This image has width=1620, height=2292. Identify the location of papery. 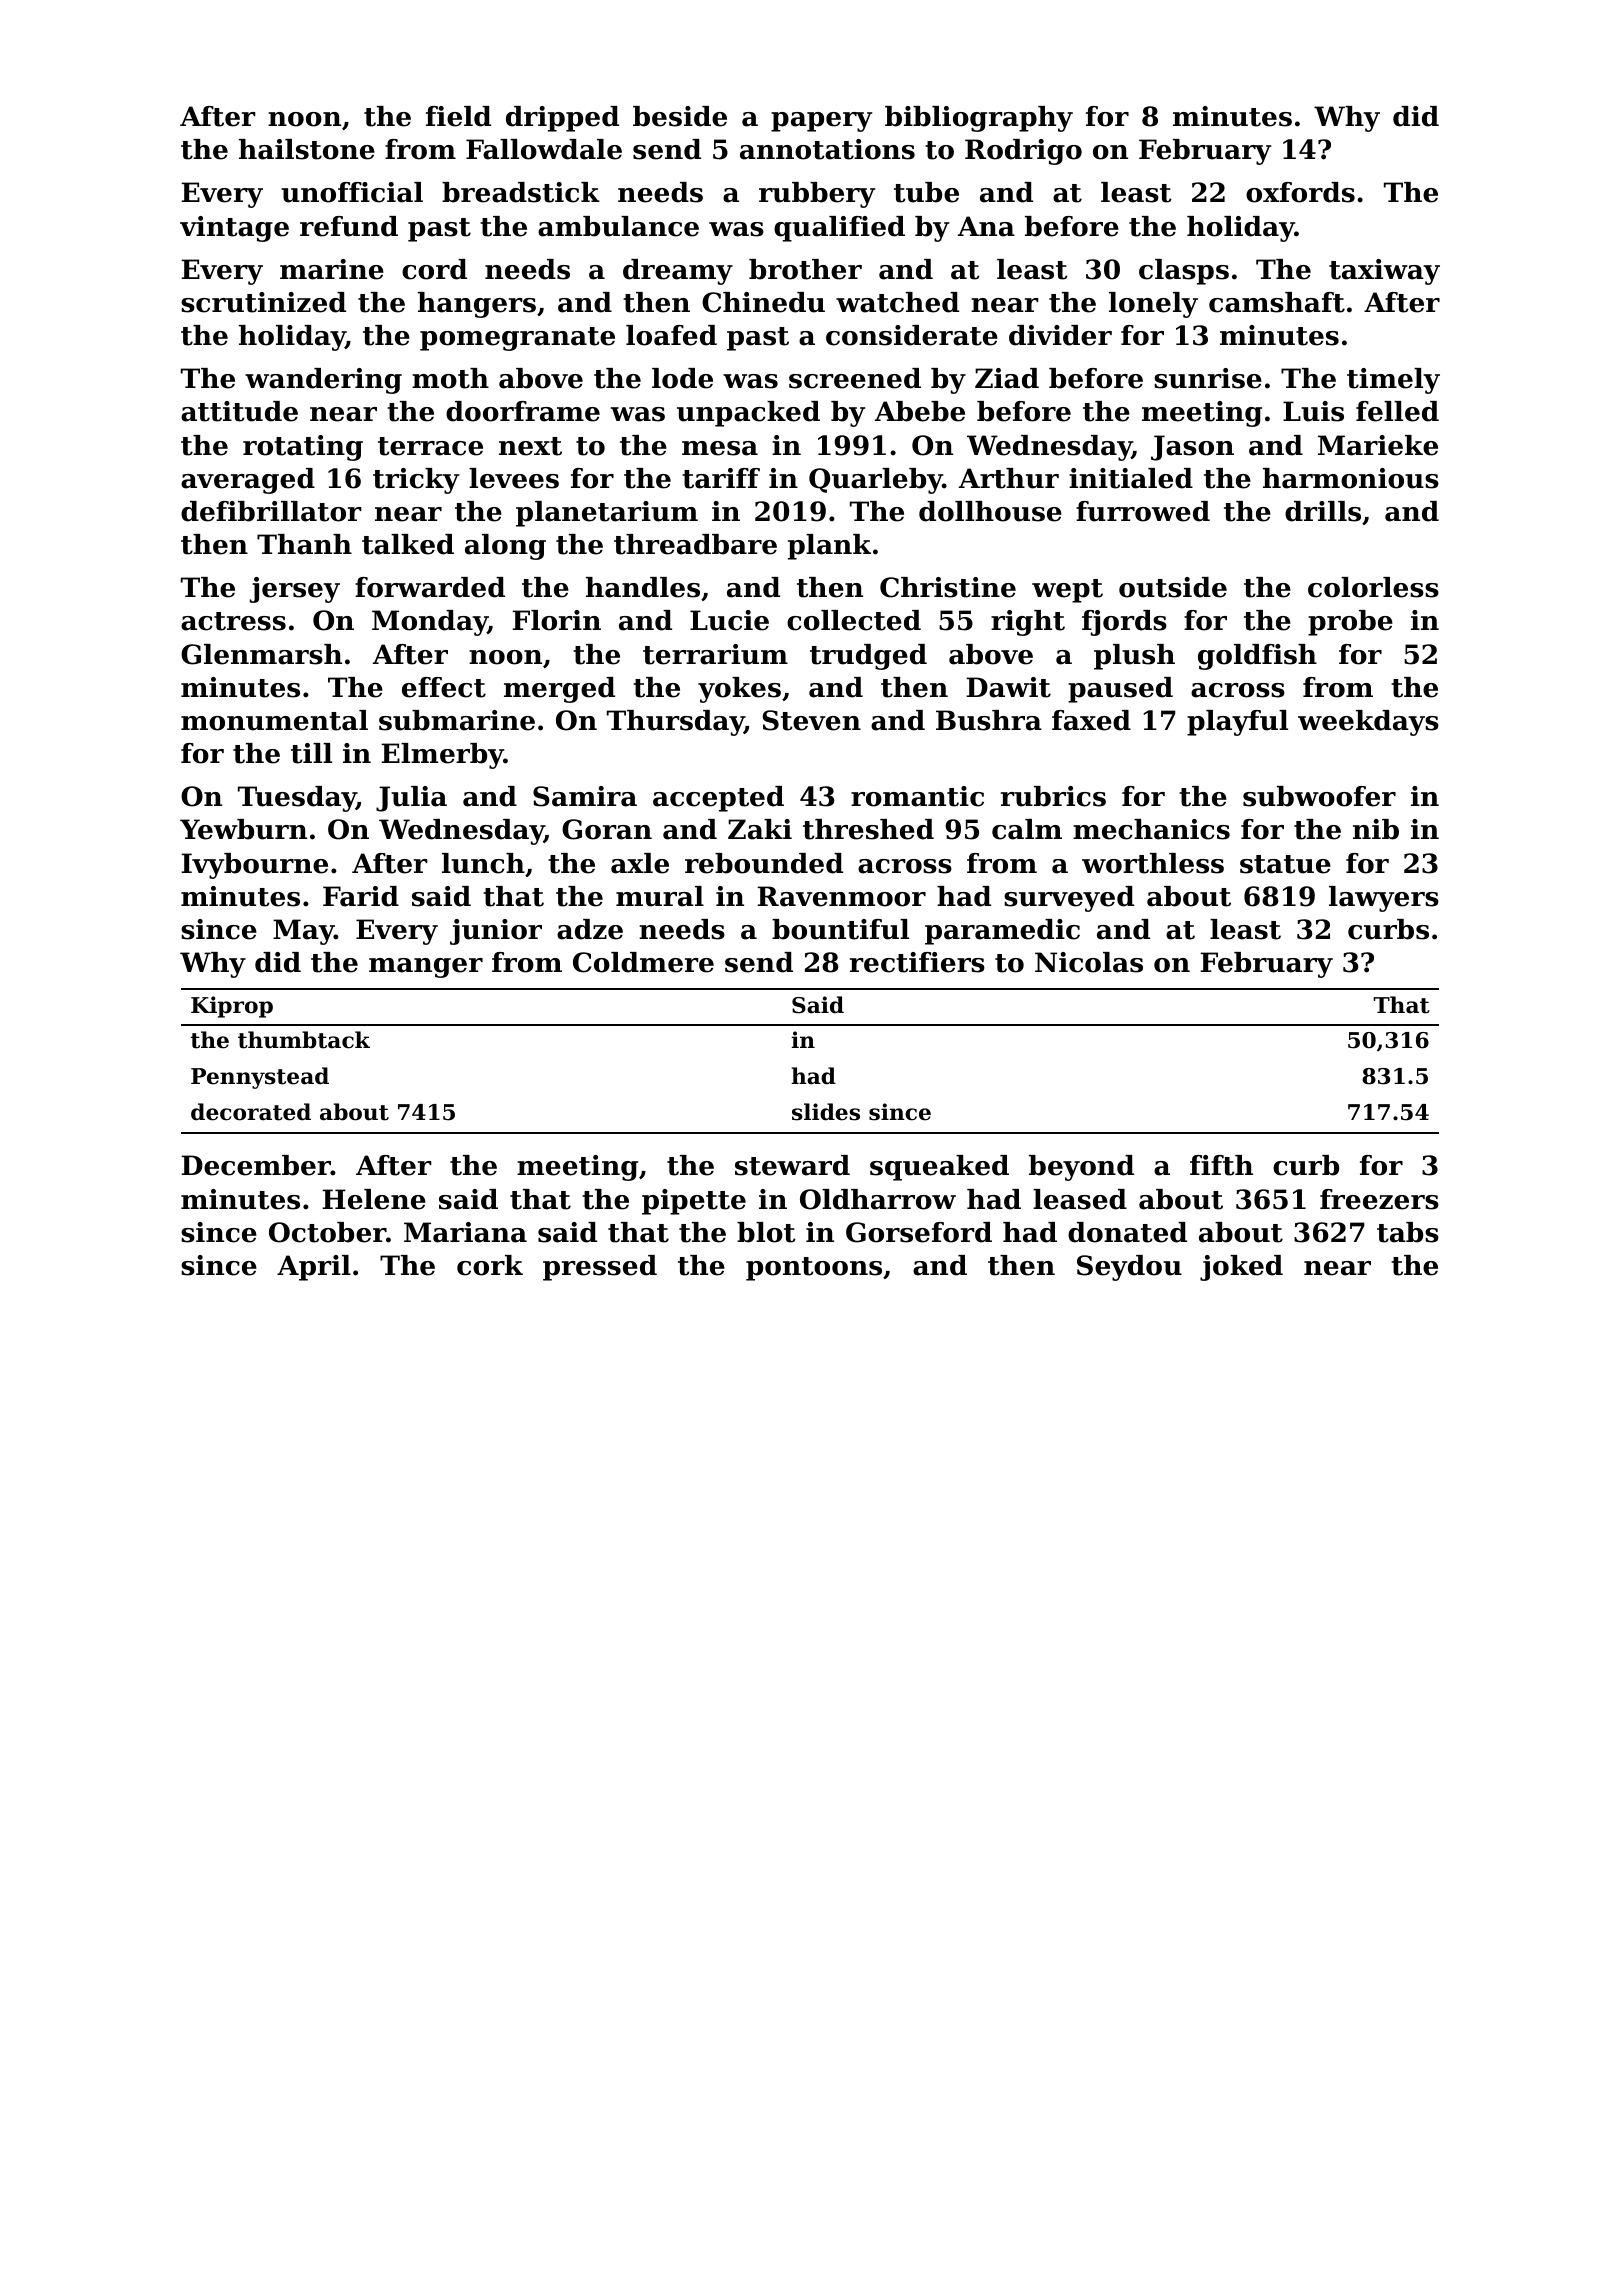
(821, 122).
